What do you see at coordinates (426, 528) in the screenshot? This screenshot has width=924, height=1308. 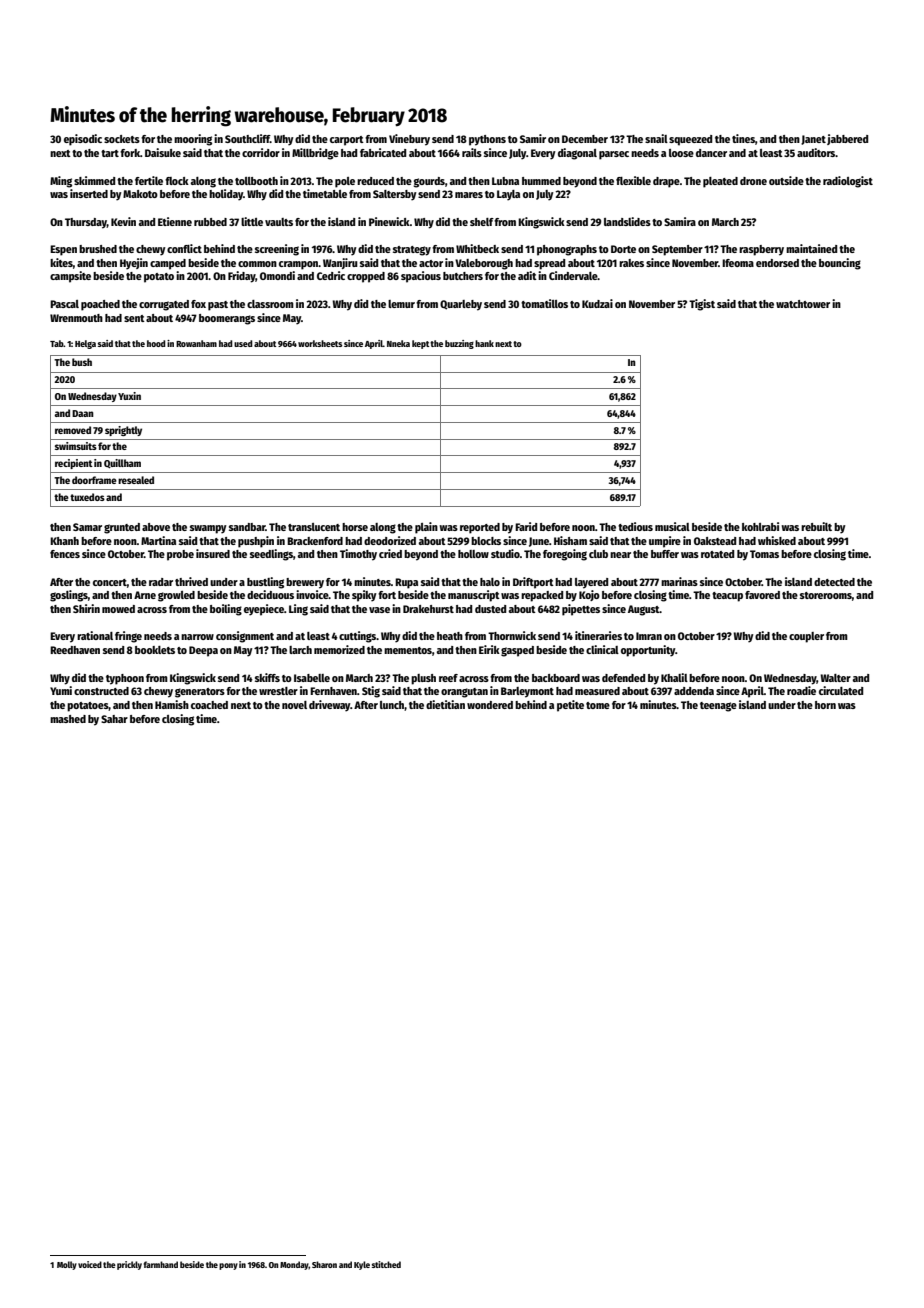 I see `plain` at bounding box center [426, 528].
